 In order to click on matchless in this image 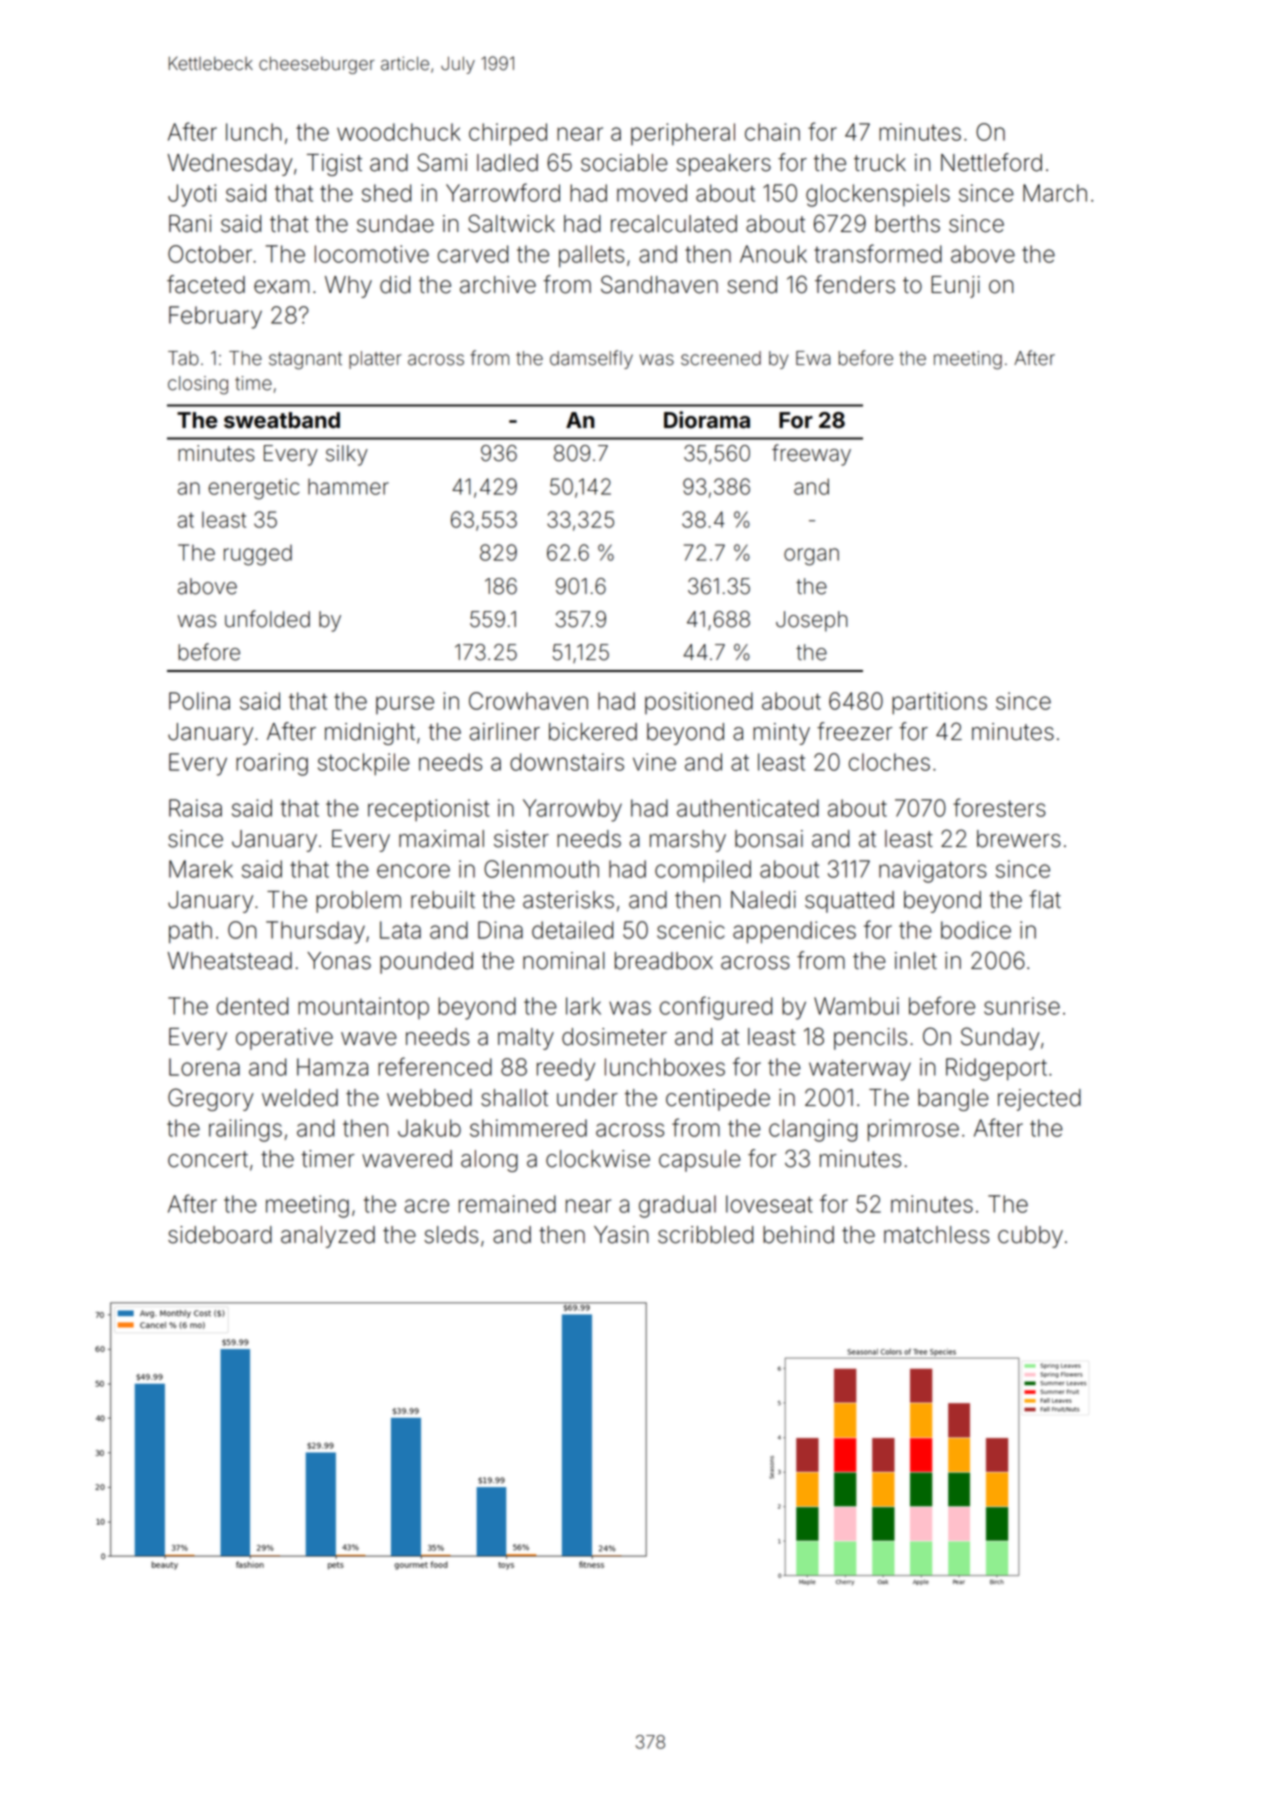, I will do `click(936, 1235)`.
